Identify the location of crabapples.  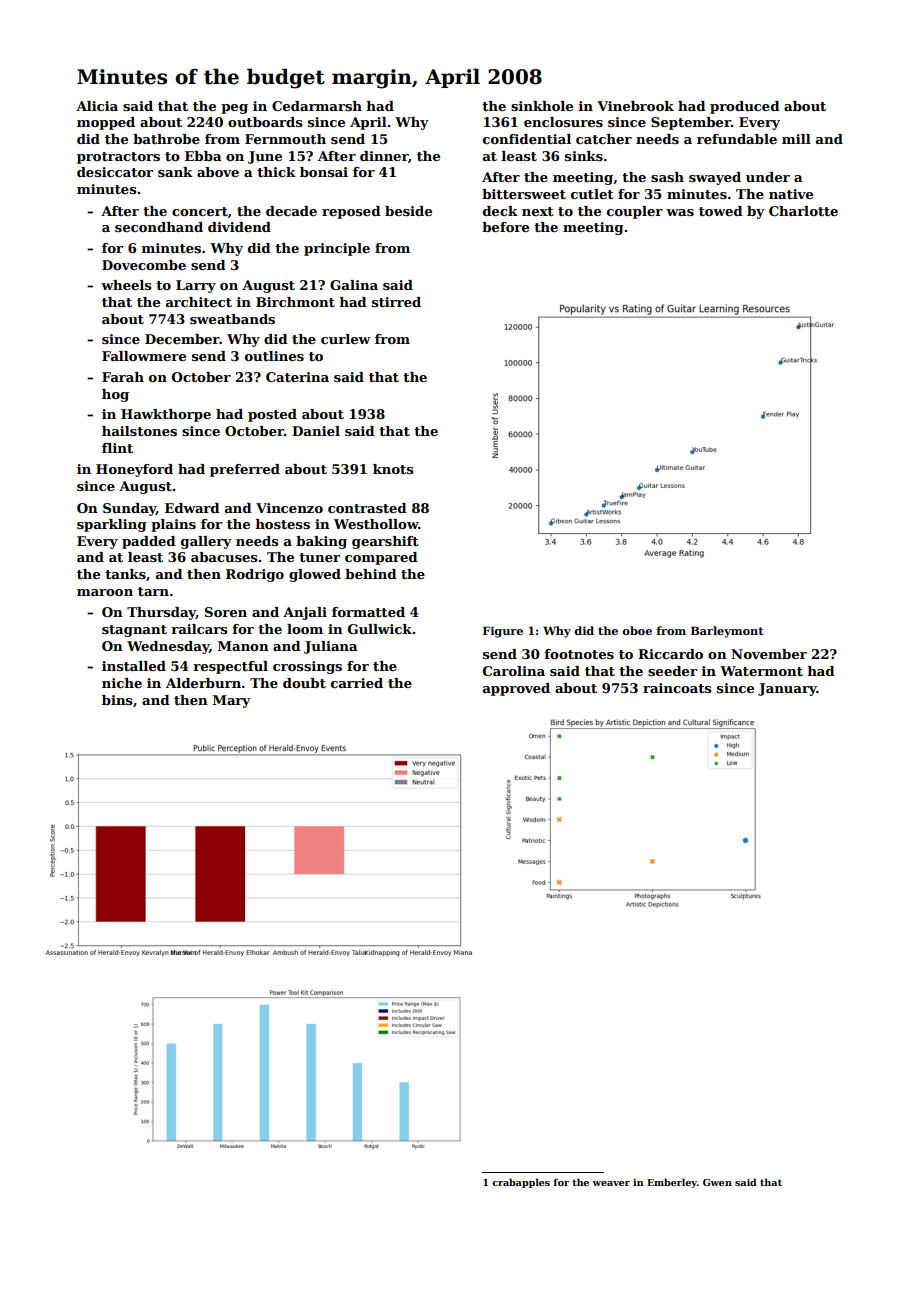
(521, 1183).
